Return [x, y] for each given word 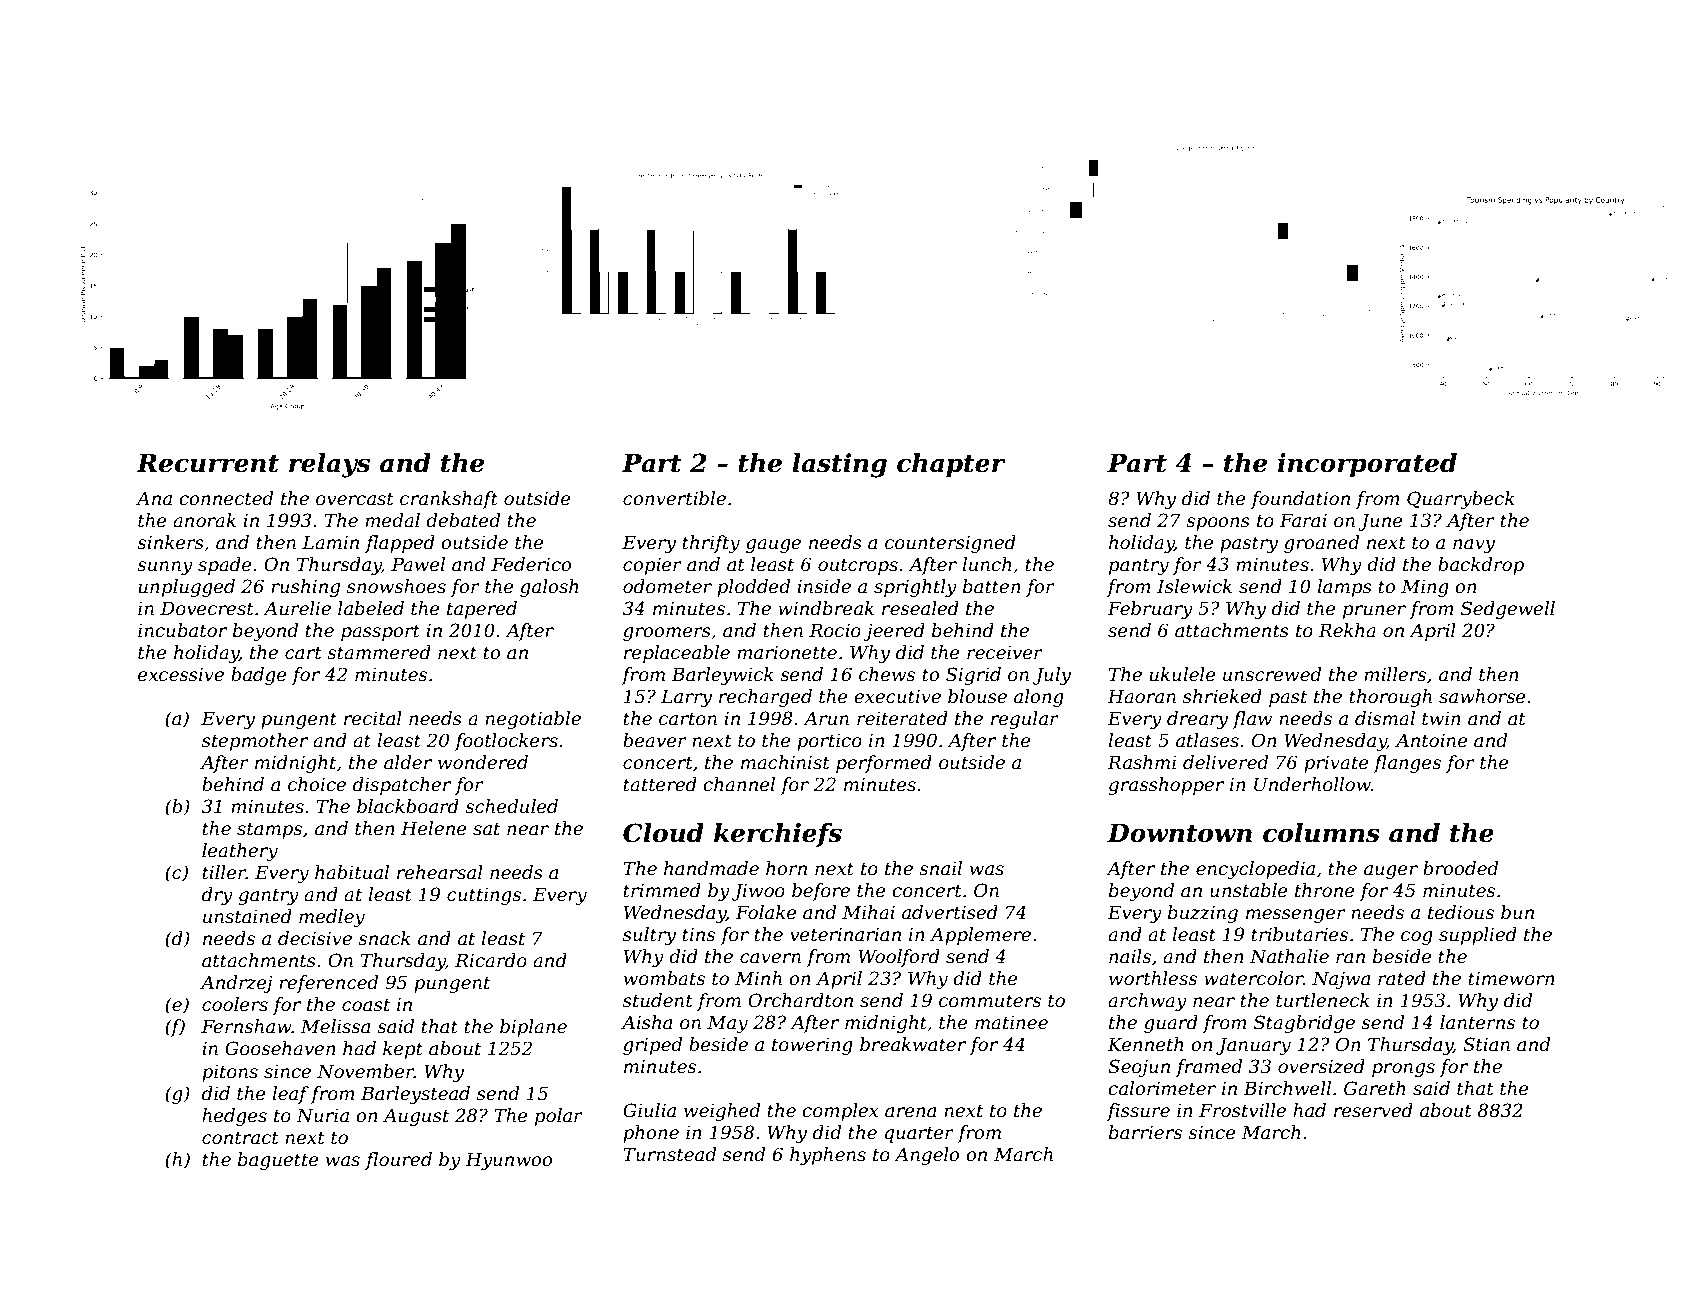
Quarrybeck [1461, 500]
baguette [278, 1161]
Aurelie [297, 608]
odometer [667, 586]
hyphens [828, 1156]
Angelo [926, 1156]
